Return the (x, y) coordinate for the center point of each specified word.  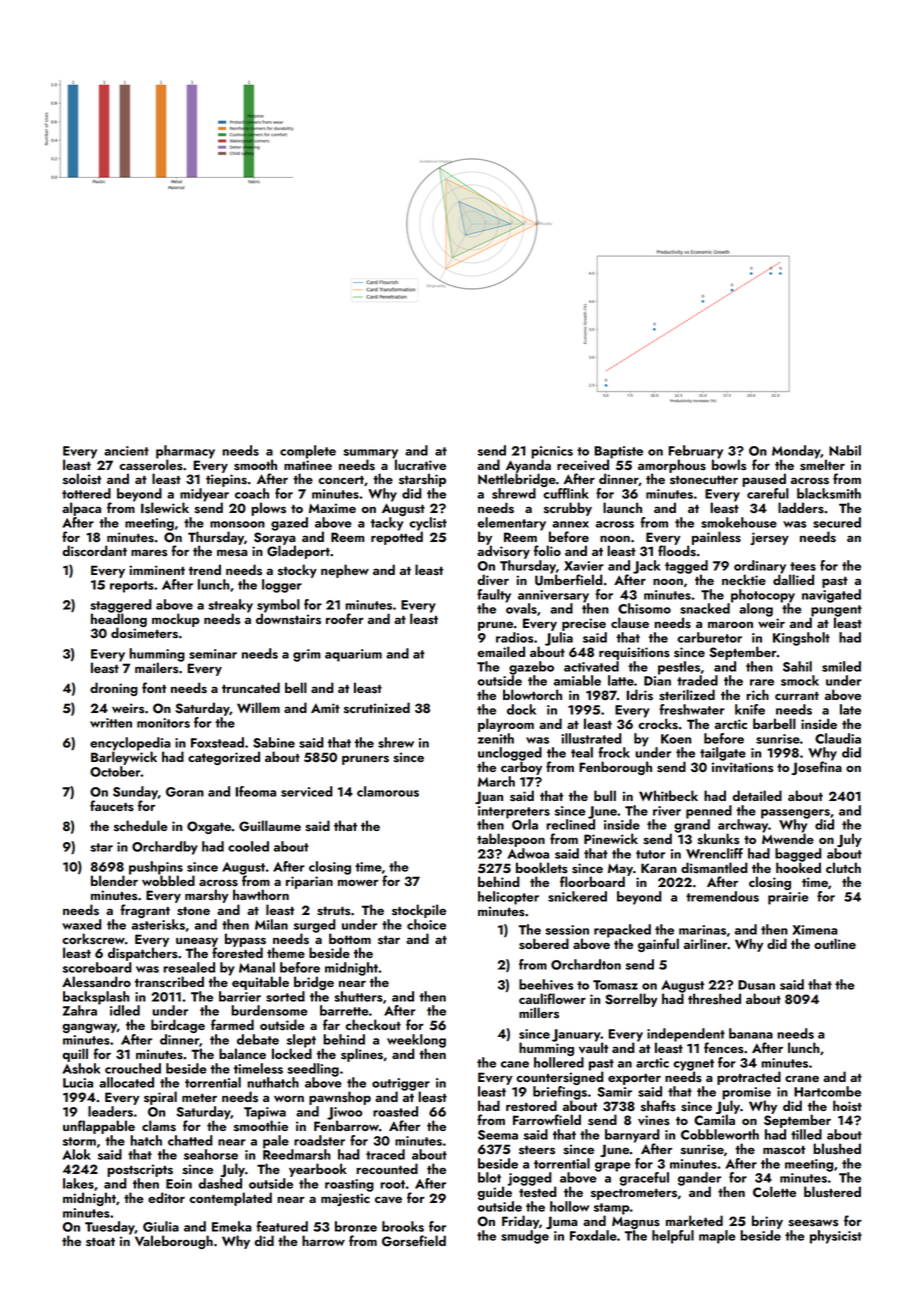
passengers (795, 814)
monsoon (237, 524)
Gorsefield (414, 1241)
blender (114, 880)
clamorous (388, 791)
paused (764, 480)
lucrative (420, 464)
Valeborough (174, 1242)
